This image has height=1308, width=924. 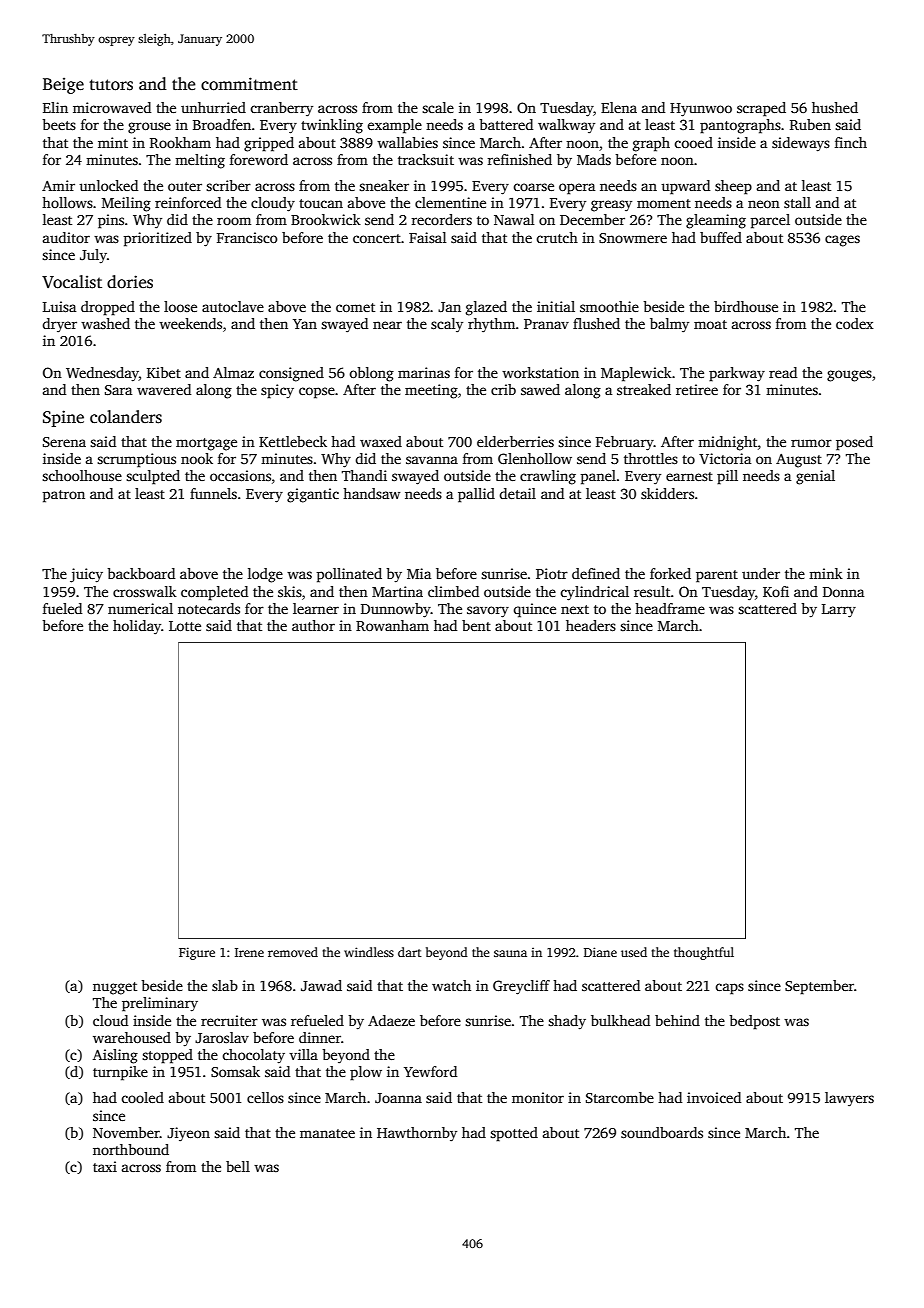 What do you see at coordinates (105, 1166) in the image?
I see `taxi` at bounding box center [105, 1166].
